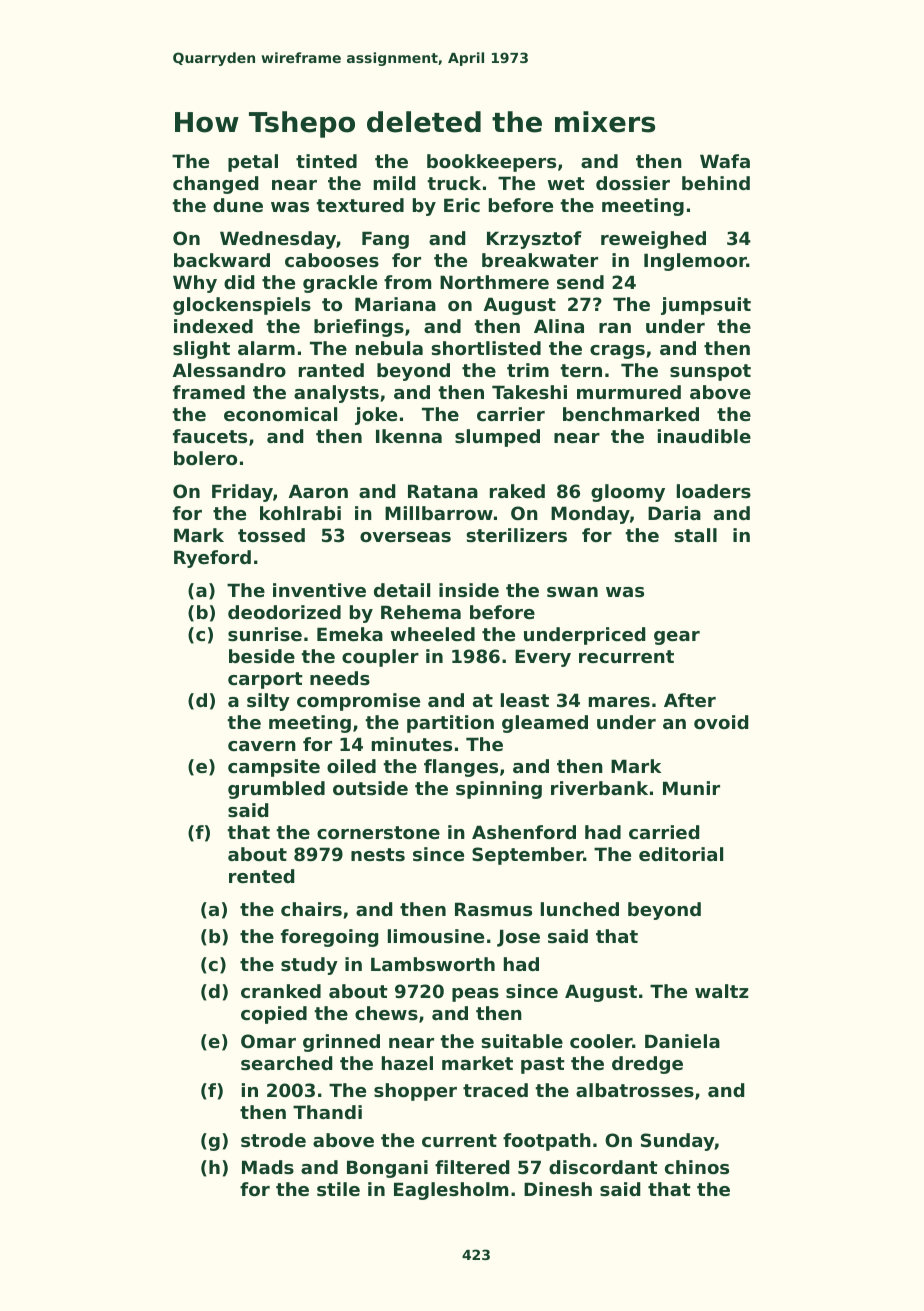 Image resolution: width=924 pixels, height=1311 pixels. I want to click on sterilizers, so click(516, 535).
